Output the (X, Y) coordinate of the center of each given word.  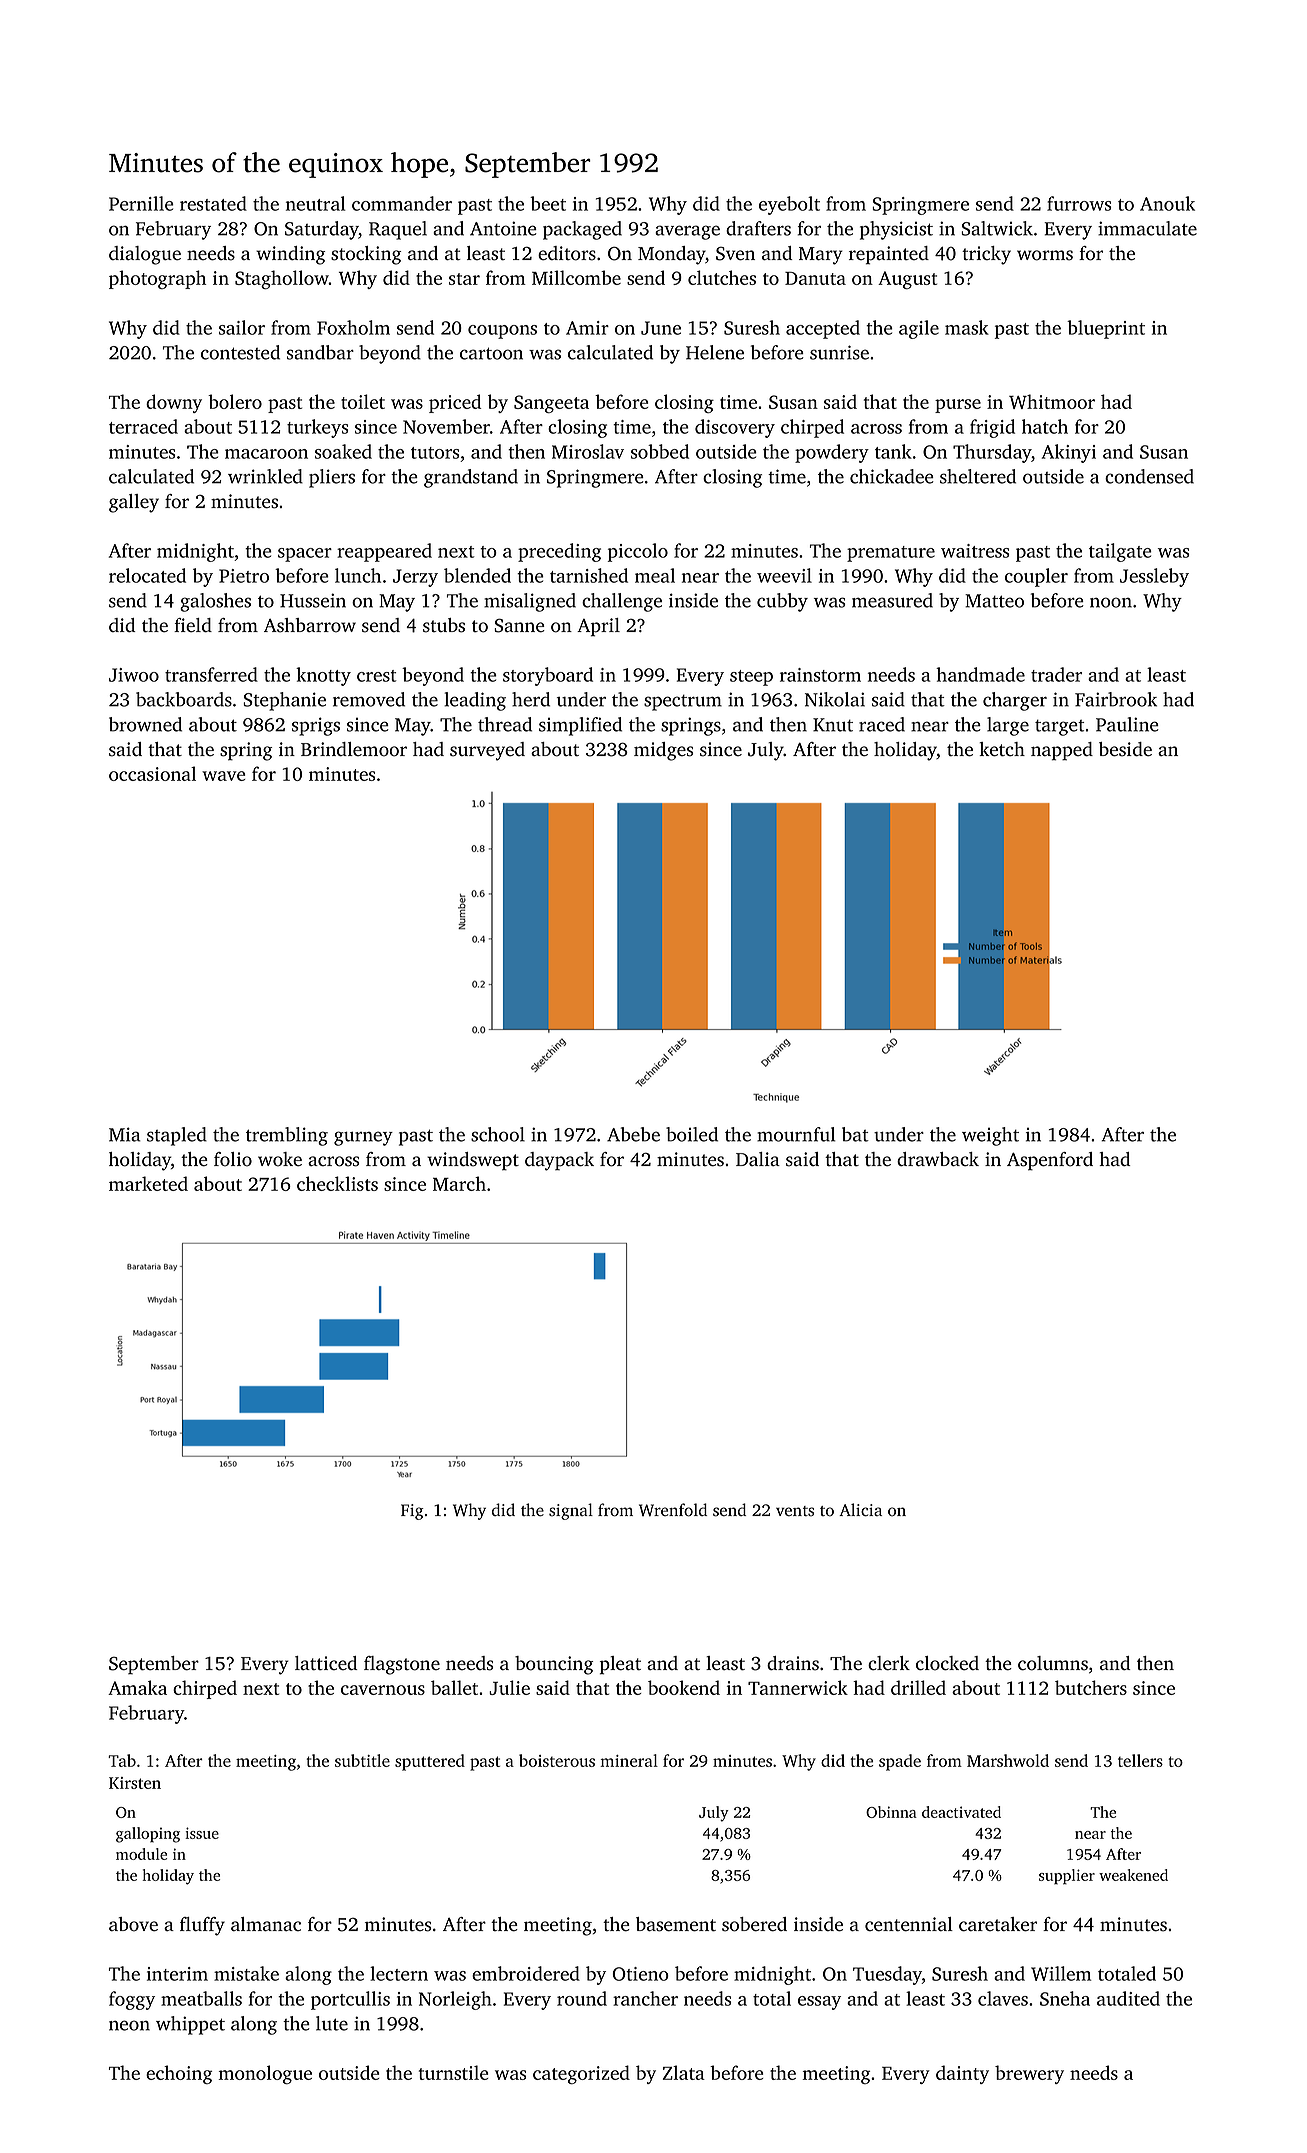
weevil (784, 575)
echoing (179, 2074)
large (1008, 726)
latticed (326, 1663)
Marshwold (1008, 1760)
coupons (502, 332)
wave (224, 776)
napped (1062, 751)
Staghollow (282, 279)
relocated (147, 575)
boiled (692, 1134)
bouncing (554, 1665)
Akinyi (1069, 453)
